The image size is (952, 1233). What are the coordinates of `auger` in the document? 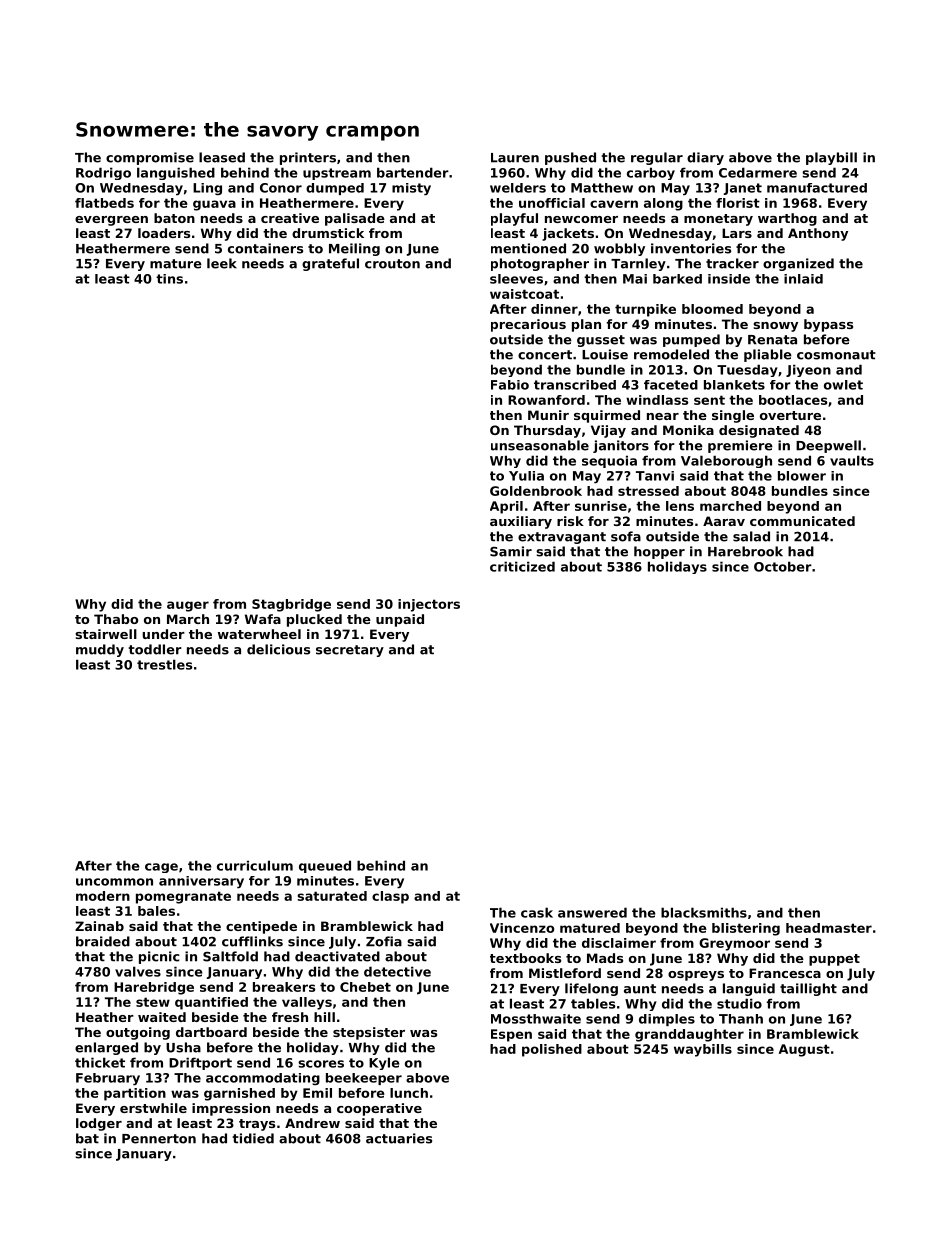 It's located at (188, 606).
